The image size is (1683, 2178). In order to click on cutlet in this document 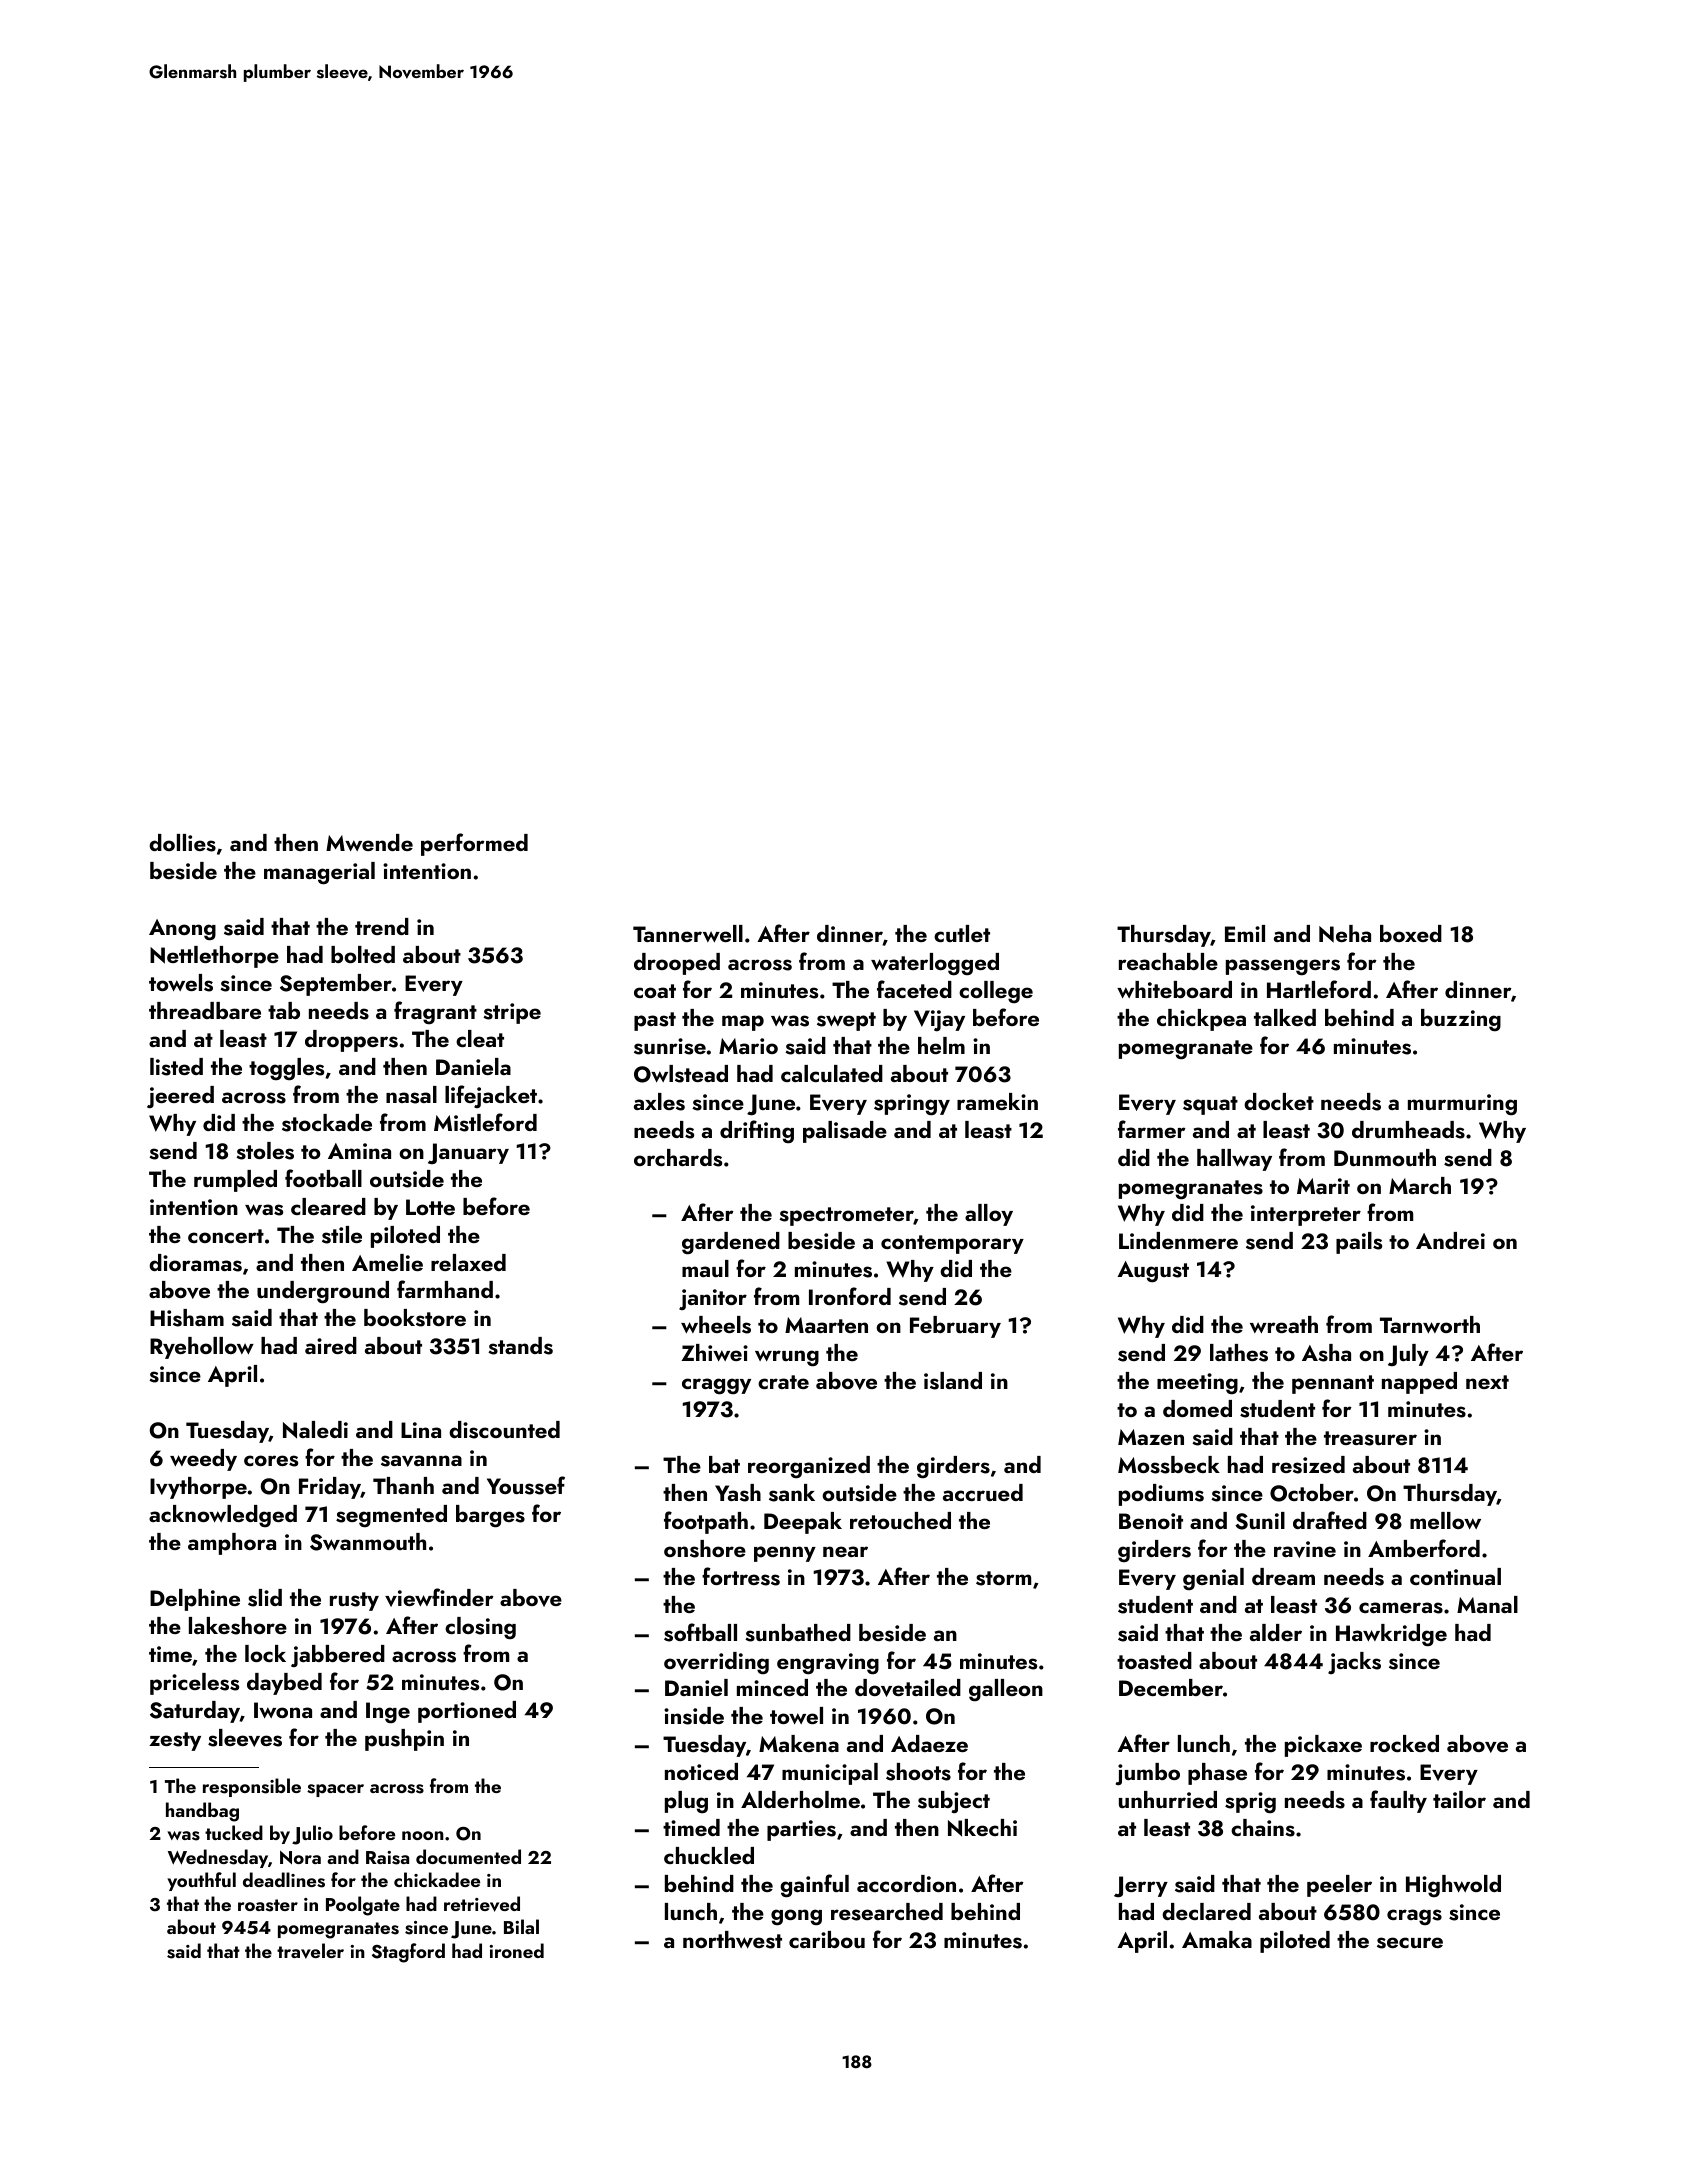, I will do `click(962, 933)`.
